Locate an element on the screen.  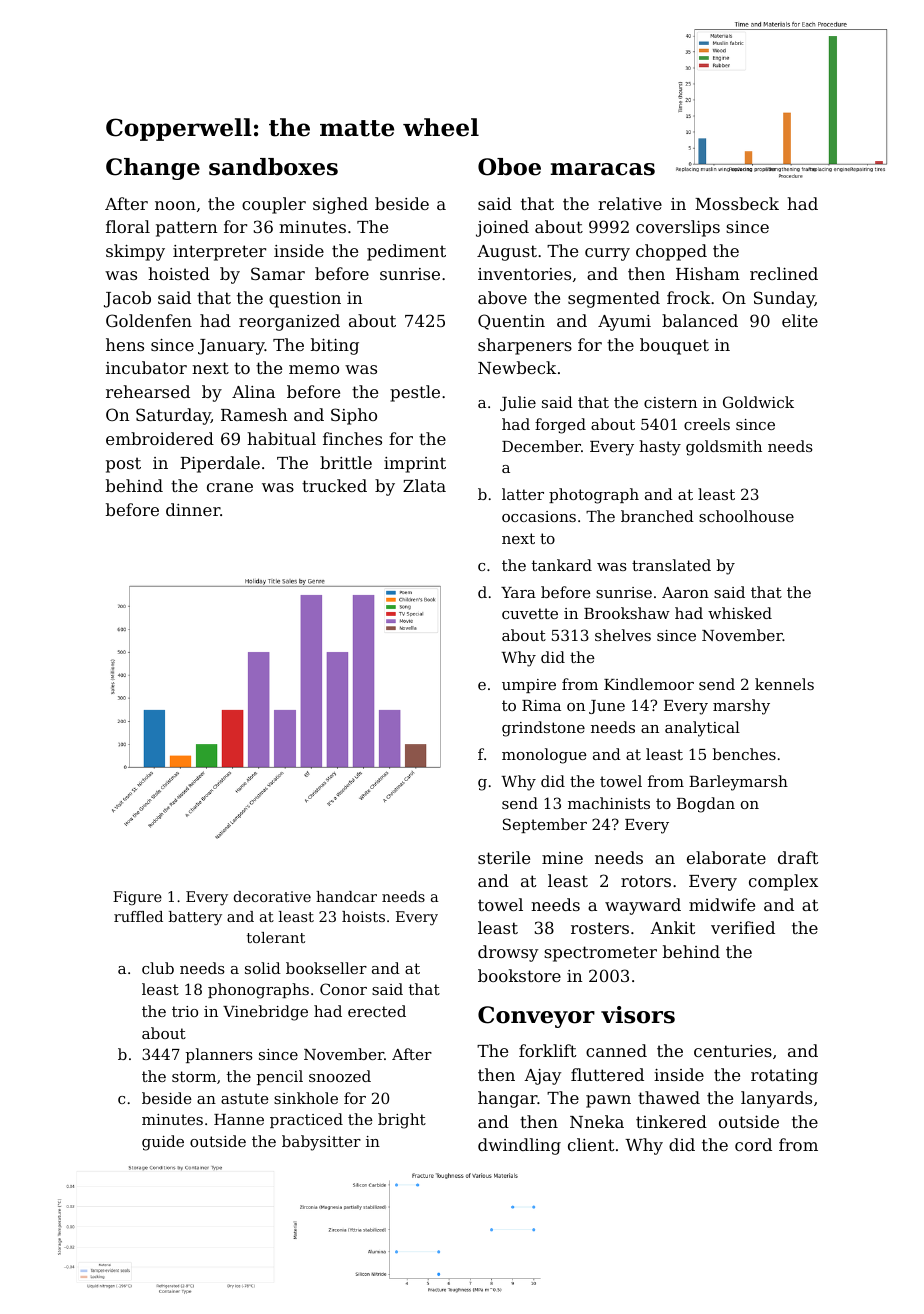
Conveyor is located at coordinates (536, 1017).
